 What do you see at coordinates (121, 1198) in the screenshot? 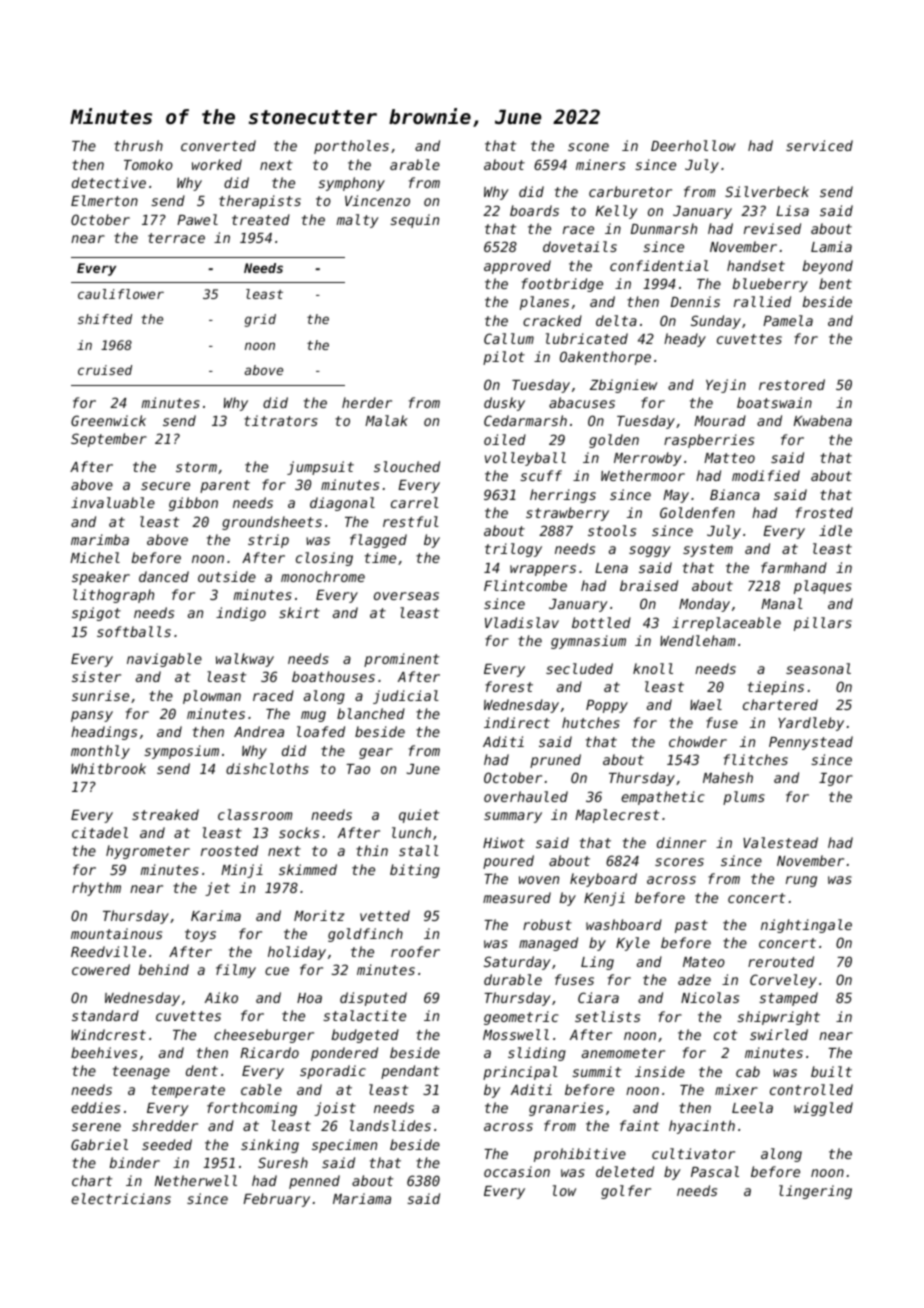
I see `electricians` at bounding box center [121, 1198].
